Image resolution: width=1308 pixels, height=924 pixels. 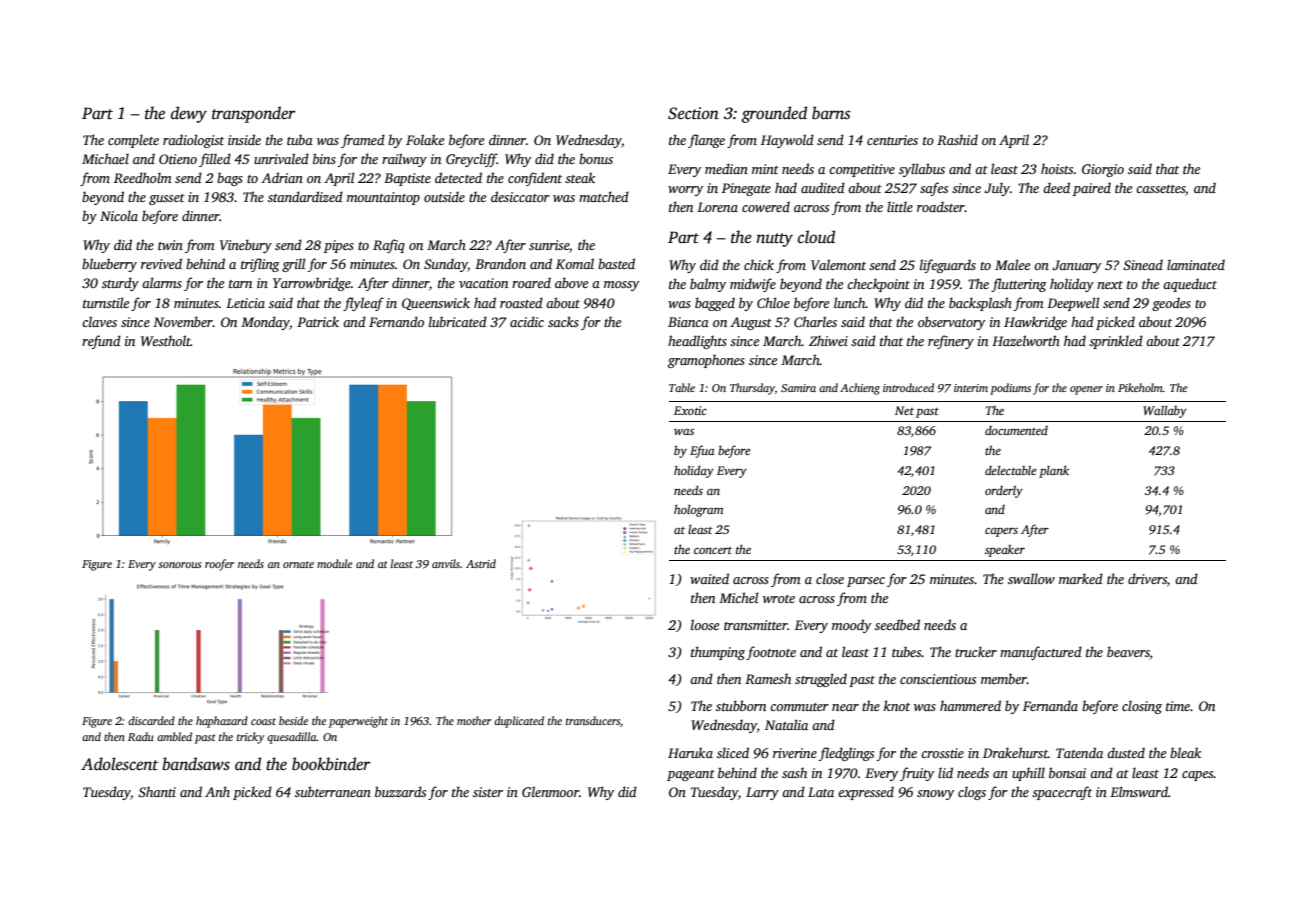 I want to click on lunch, so click(x=850, y=302).
